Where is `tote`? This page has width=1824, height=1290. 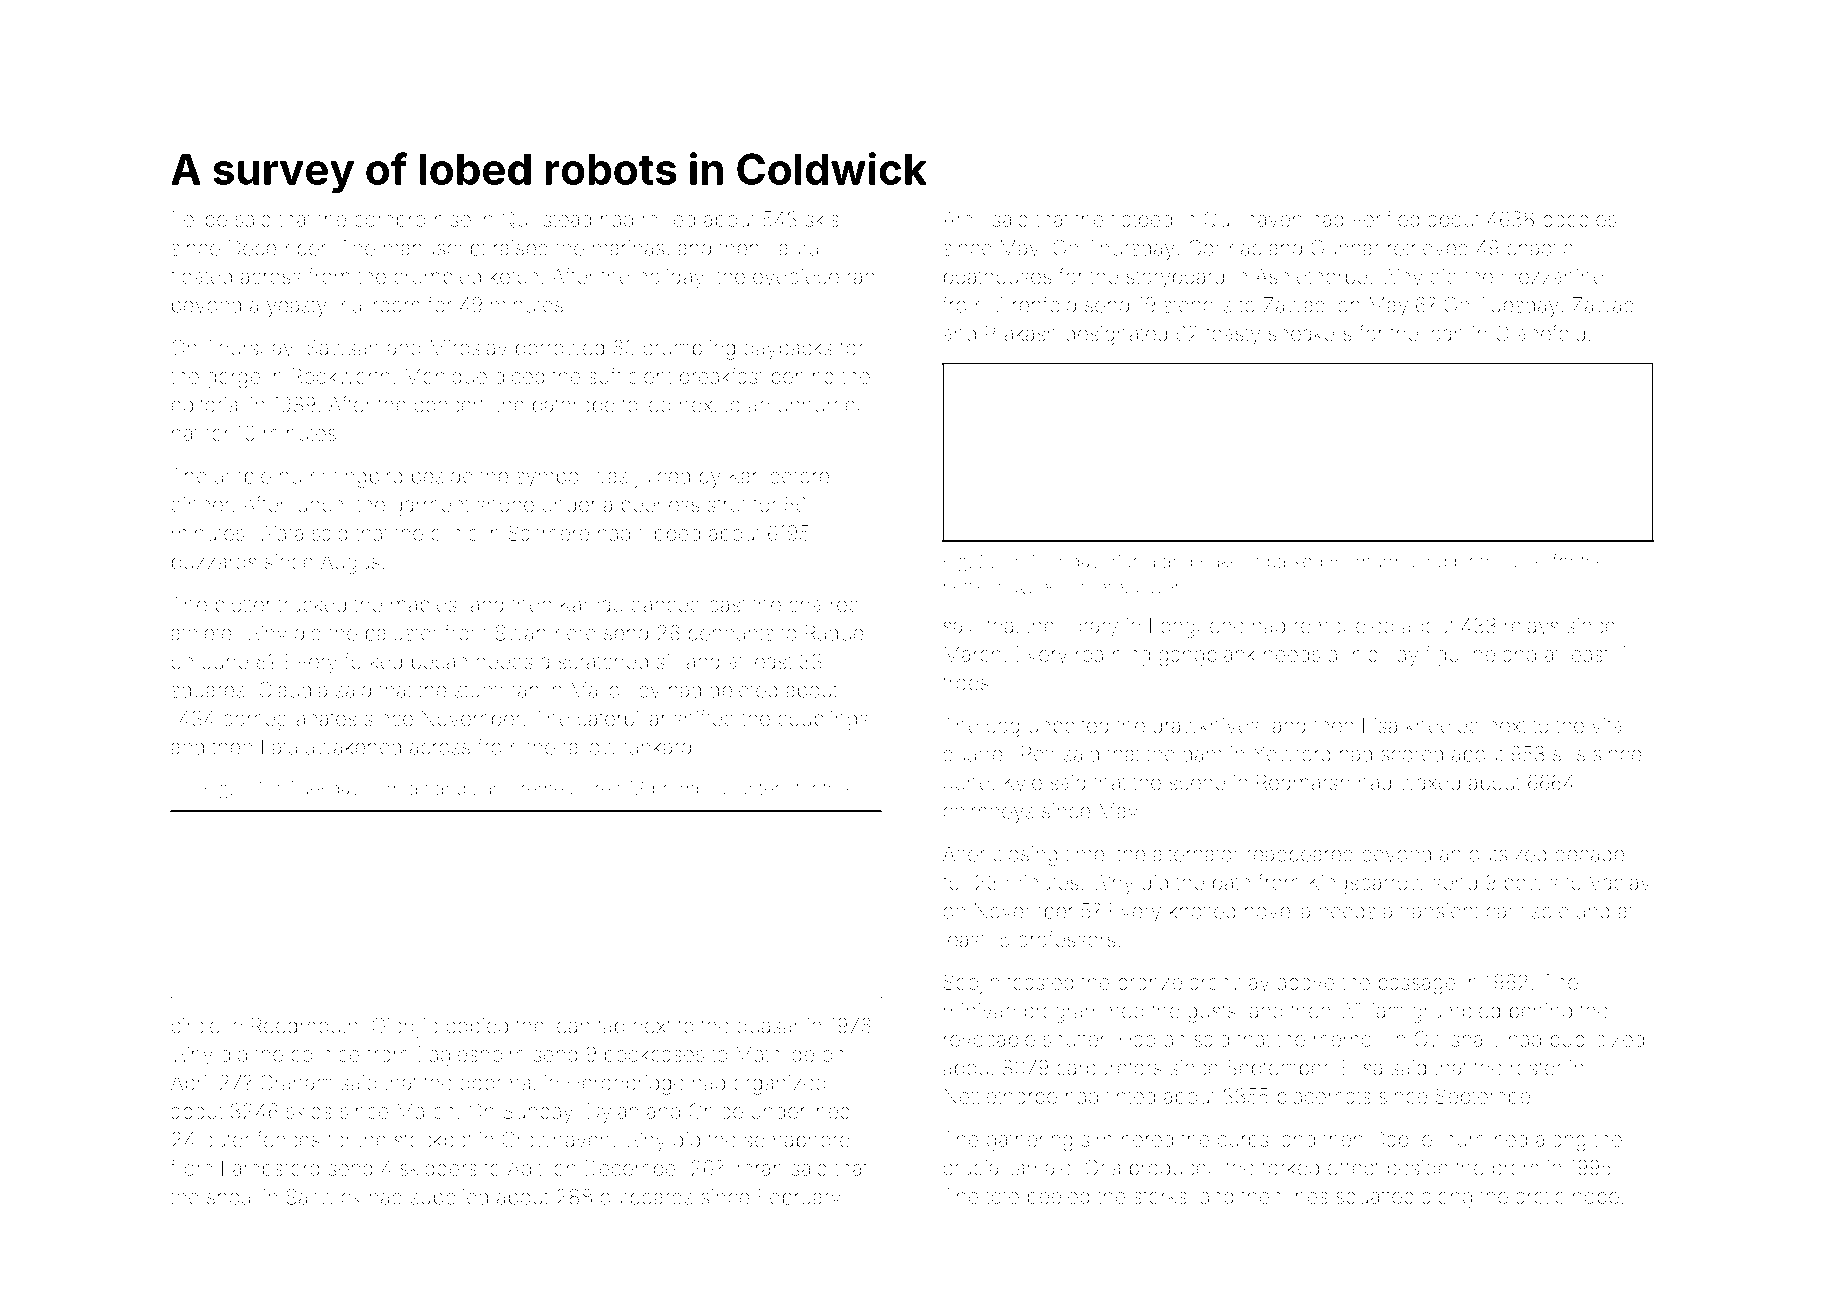 tote is located at coordinates (1002, 1196).
